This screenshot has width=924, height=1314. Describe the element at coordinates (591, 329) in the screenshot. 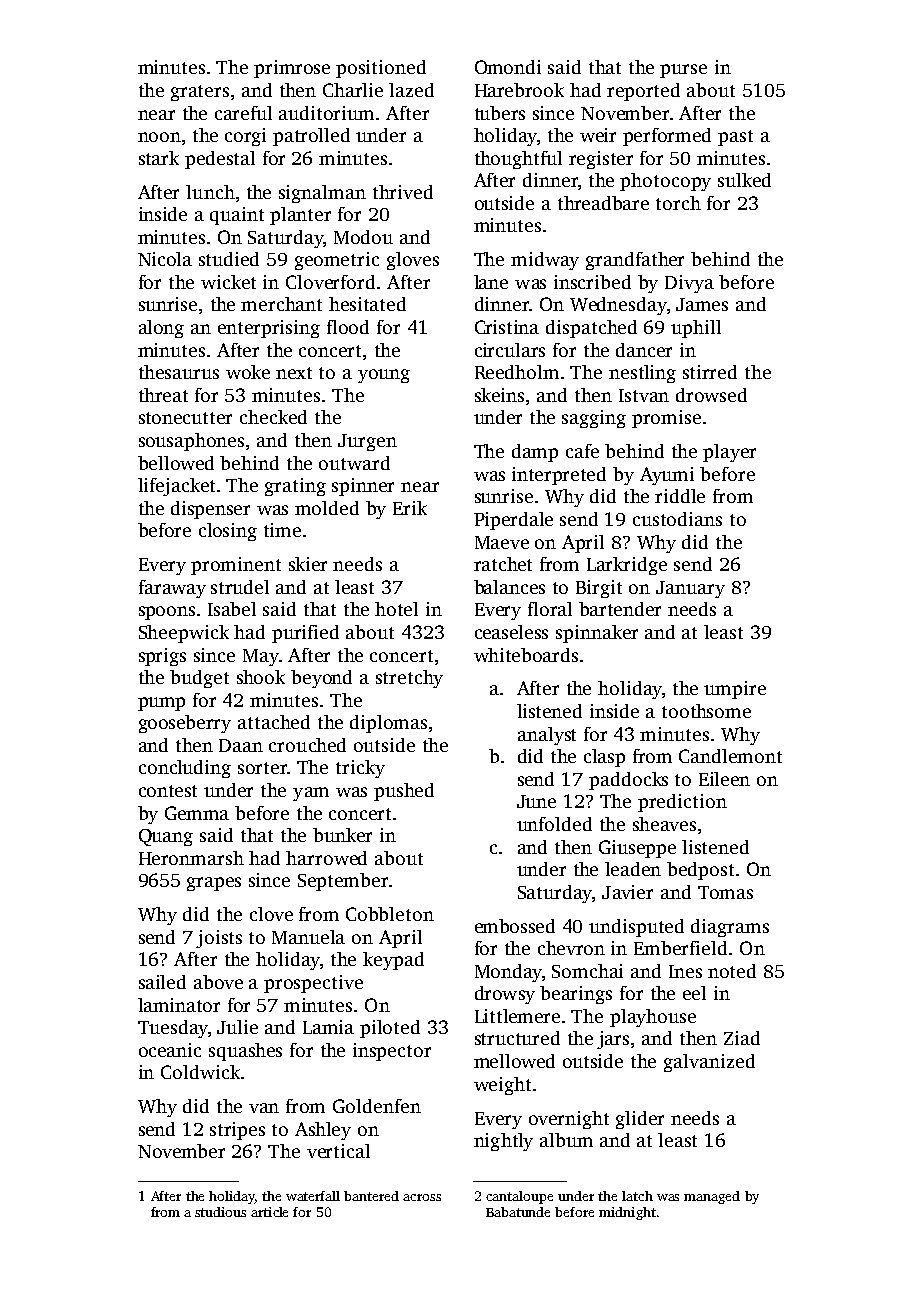

I see `dispatched` at that location.
